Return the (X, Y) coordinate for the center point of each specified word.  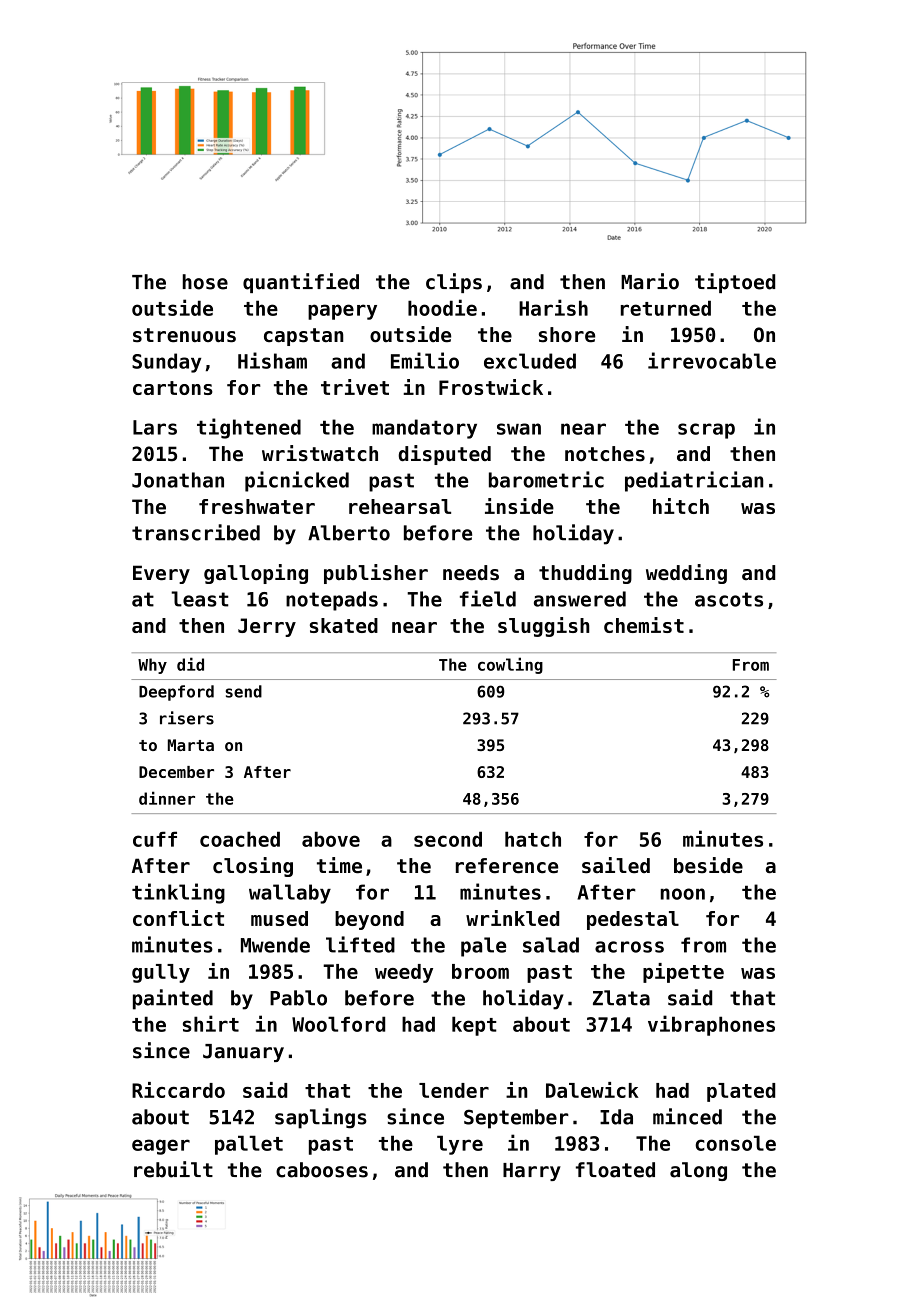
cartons (173, 388)
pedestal (633, 920)
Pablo (298, 998)
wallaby (290, 894)
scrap (706, 431)
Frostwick (491, 387)
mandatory (424, 429)
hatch (533, 839)
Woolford (338, 1024)
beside (708, 865)
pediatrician (694, 481)
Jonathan (178, 480)
